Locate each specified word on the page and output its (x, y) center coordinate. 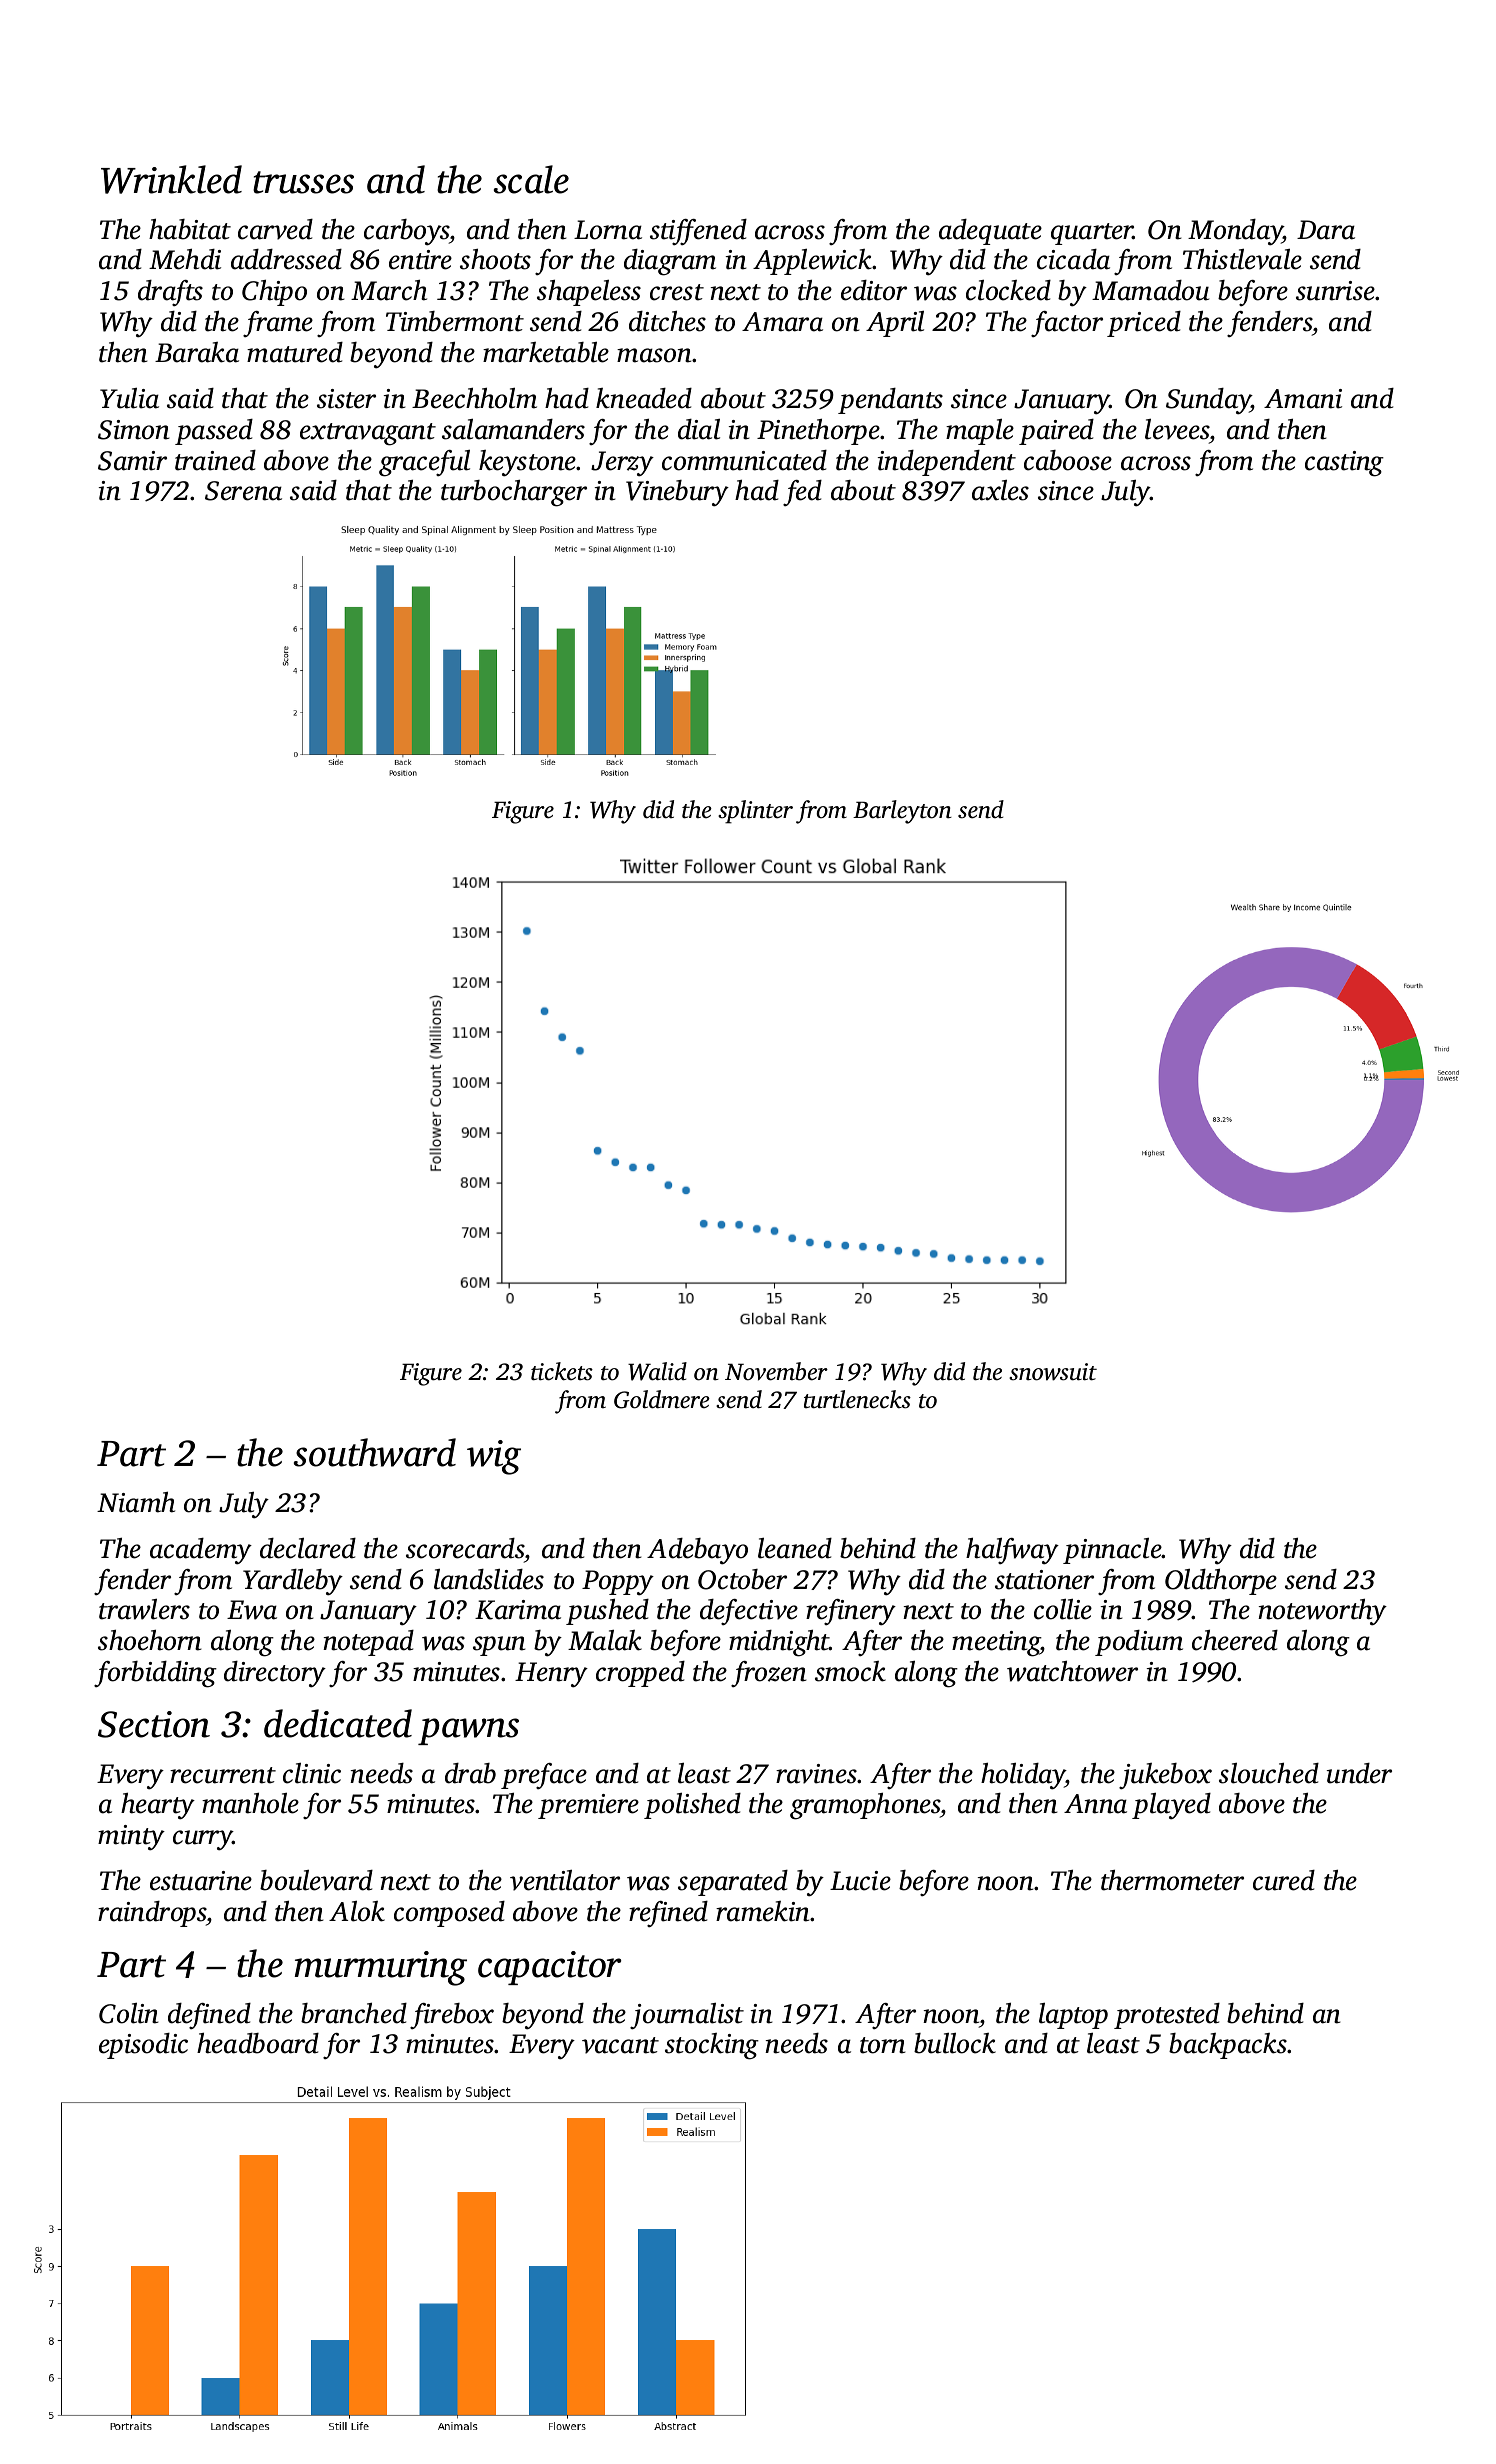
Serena (243, 491)
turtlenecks (857, 1399)
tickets (562, 1371)
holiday (1023, 1776)
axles (1000, 490)
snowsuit (1053, 1372)
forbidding (155, 1674)
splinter (755, 812)
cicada (1073, 259)
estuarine (201, 1881)
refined (668, 1914)
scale (531, 179)
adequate (990, 232)
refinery (851, 1612)
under (1359, 1773)
